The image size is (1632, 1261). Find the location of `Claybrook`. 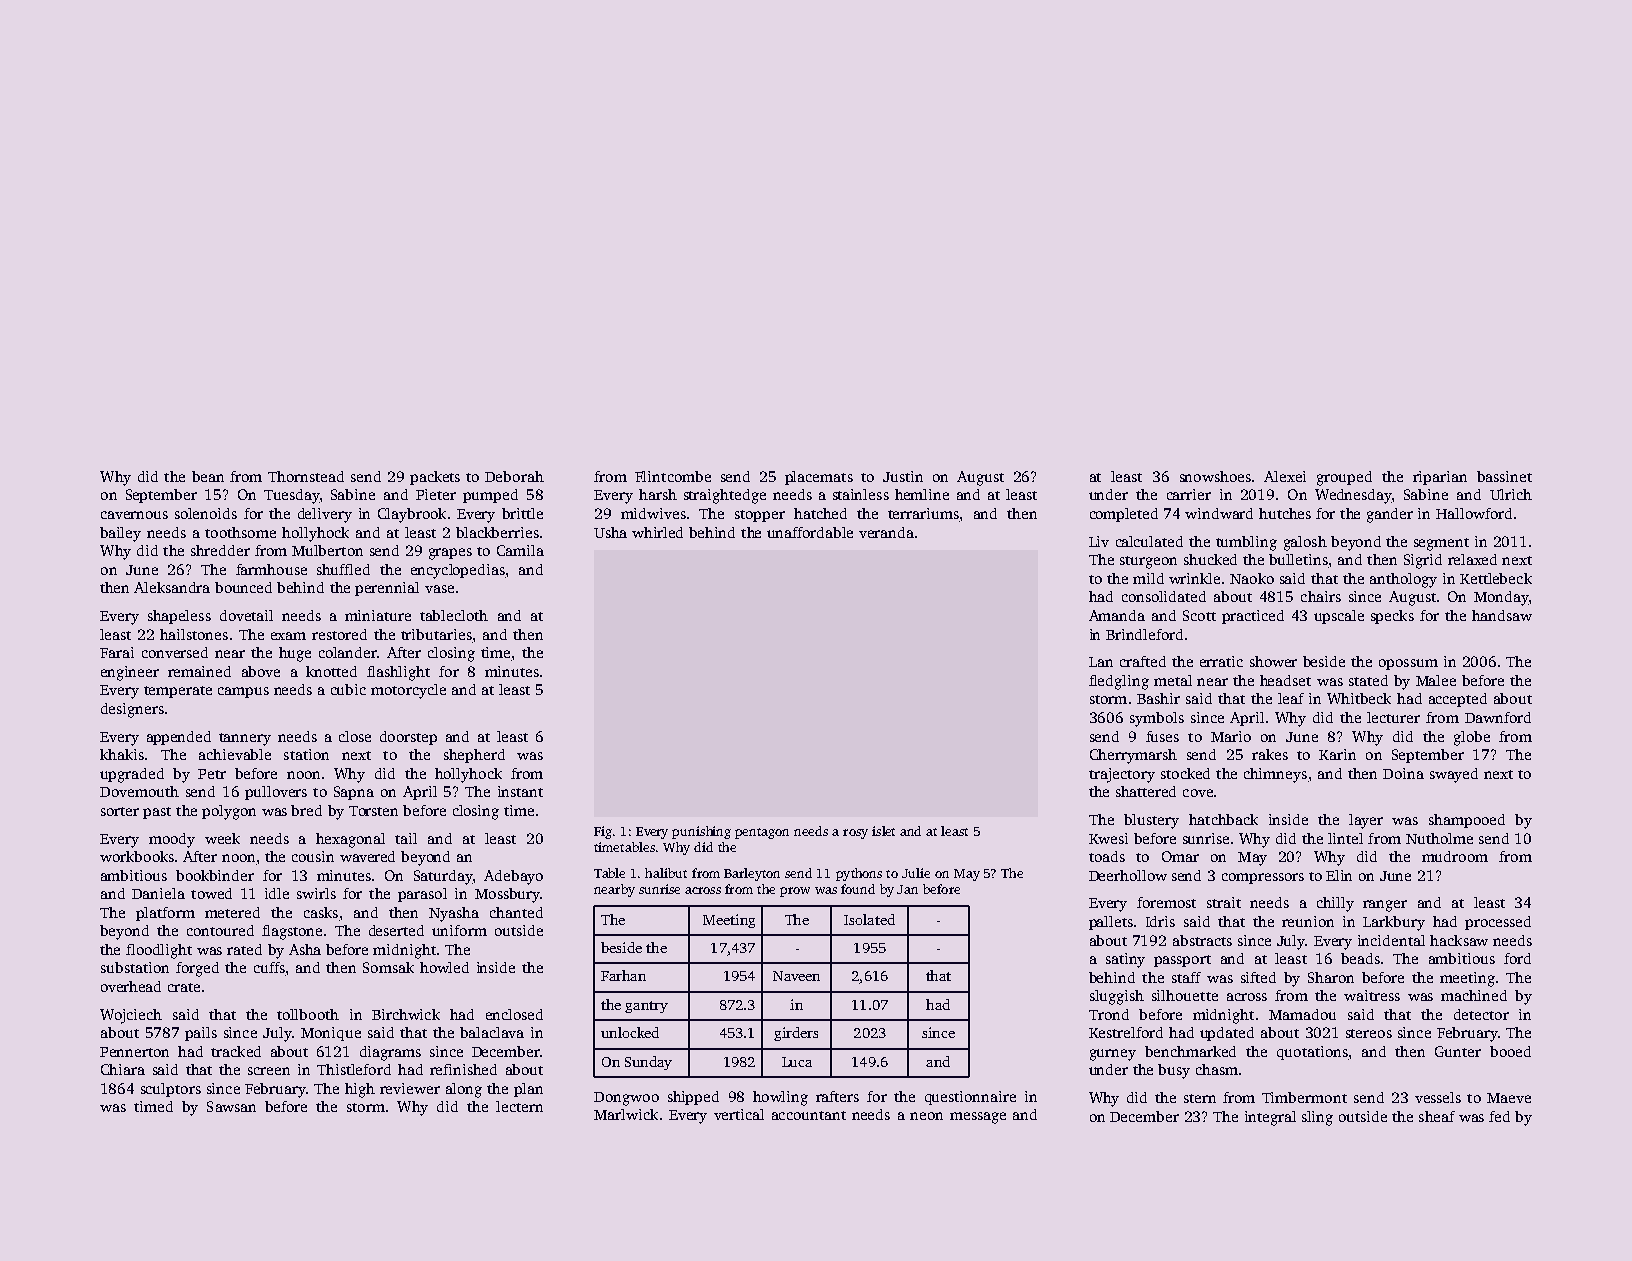

Claybrook is located at coordinates (412, 515).
